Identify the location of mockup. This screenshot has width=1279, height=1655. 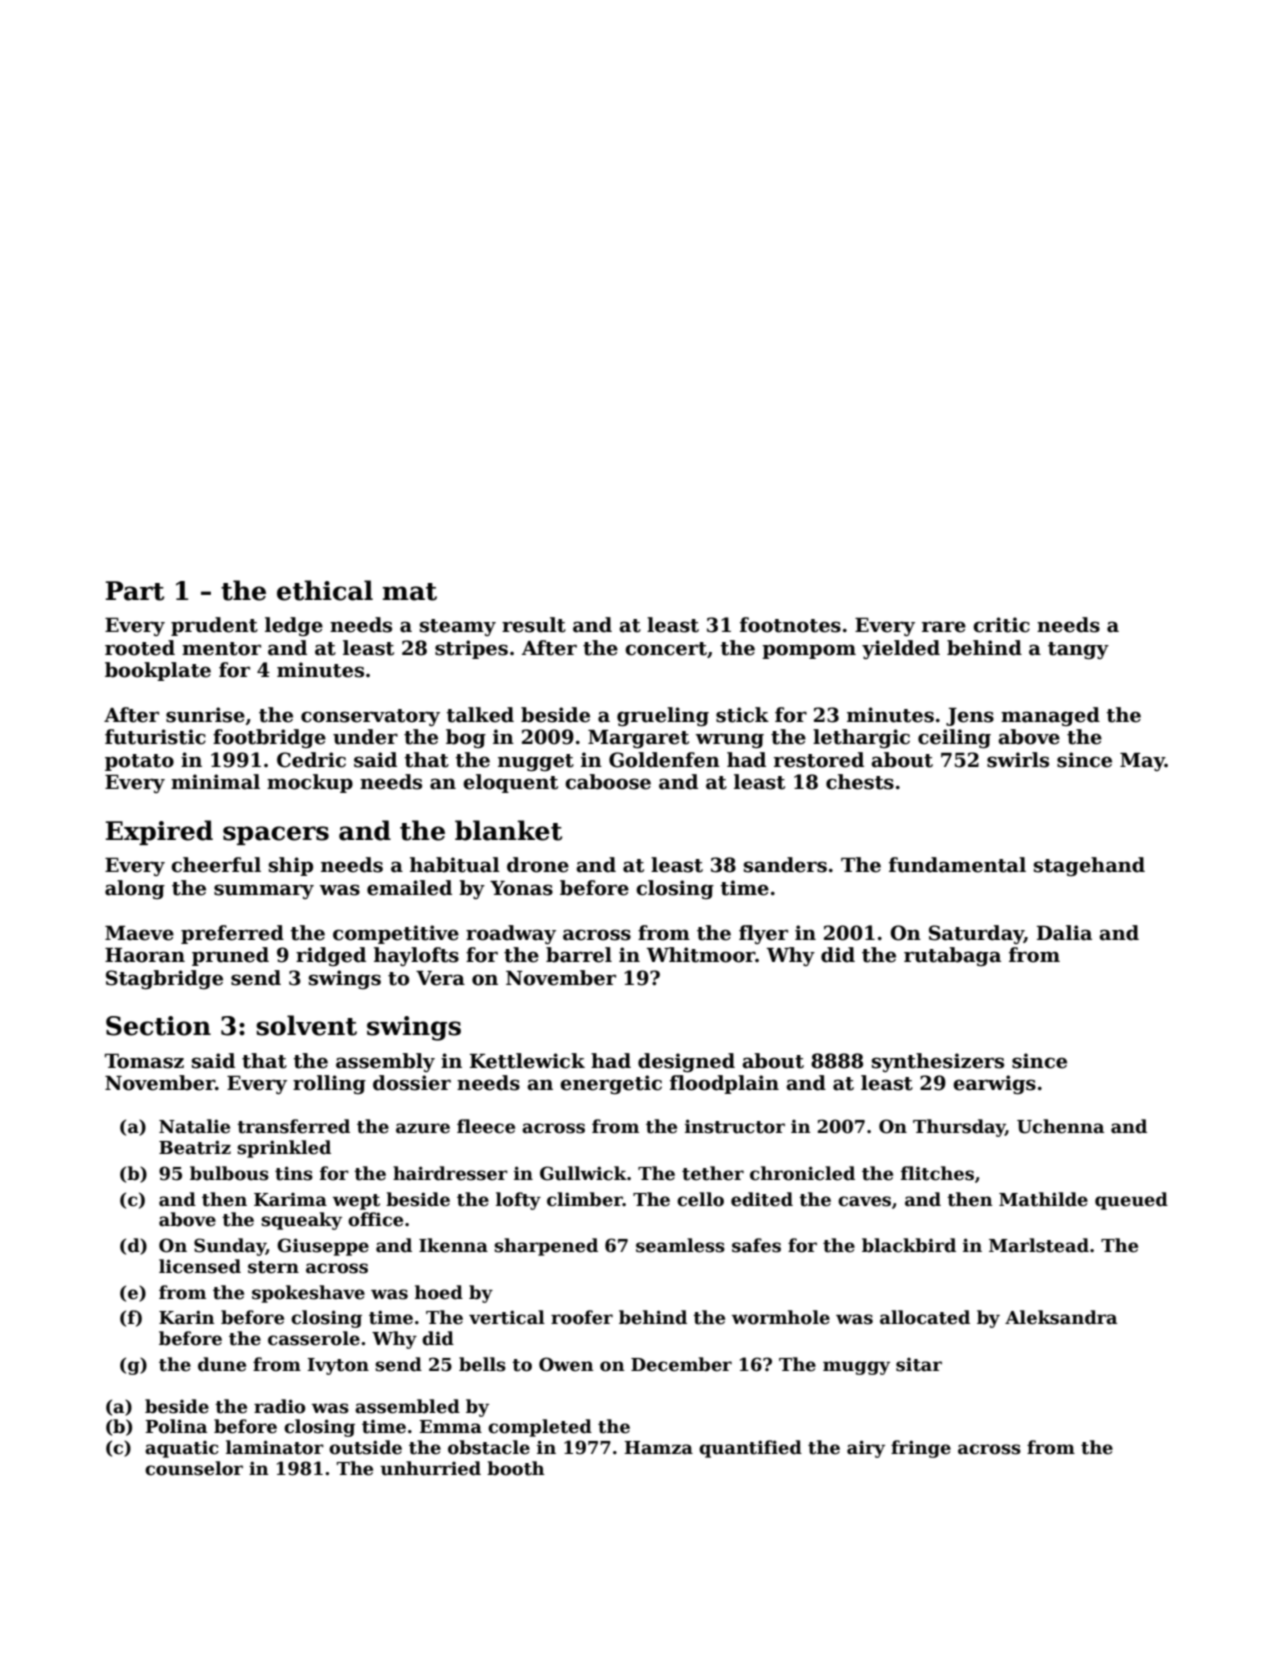
(310, 783).
